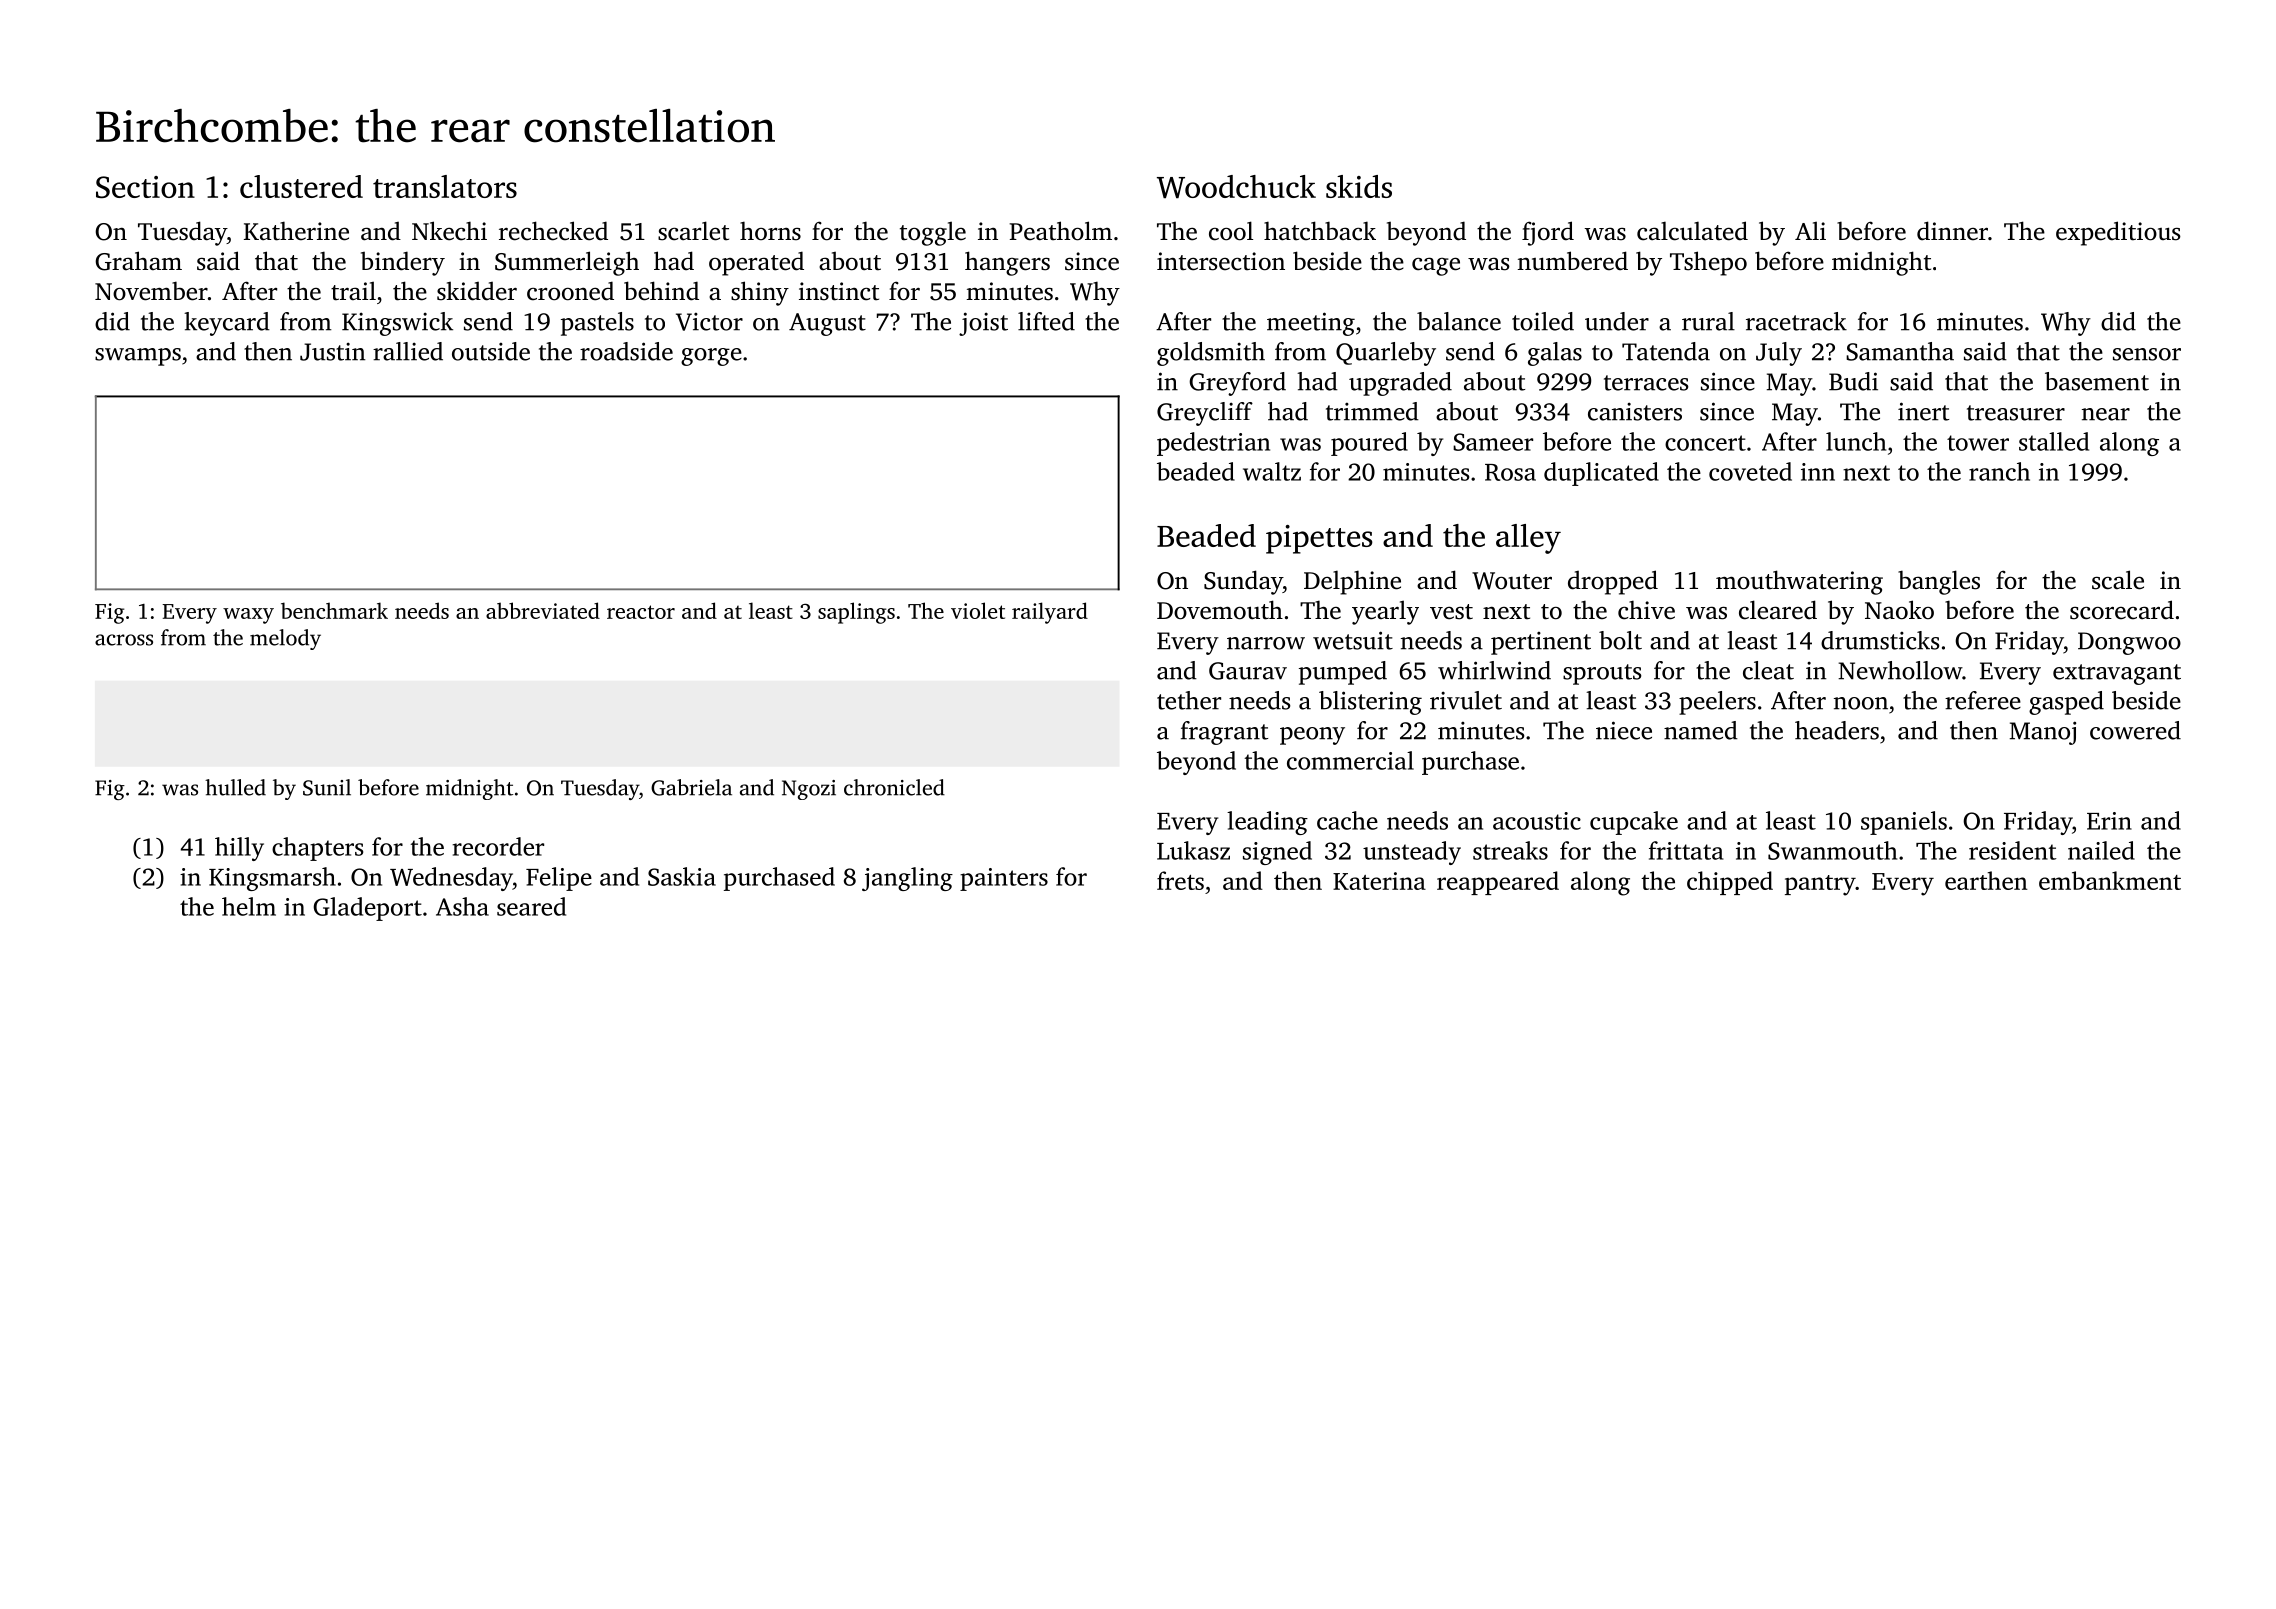 The image size is (2276, 1609). Describe the element at coordinates (249, 906) in the screenshot. I see `helm` at that location.
